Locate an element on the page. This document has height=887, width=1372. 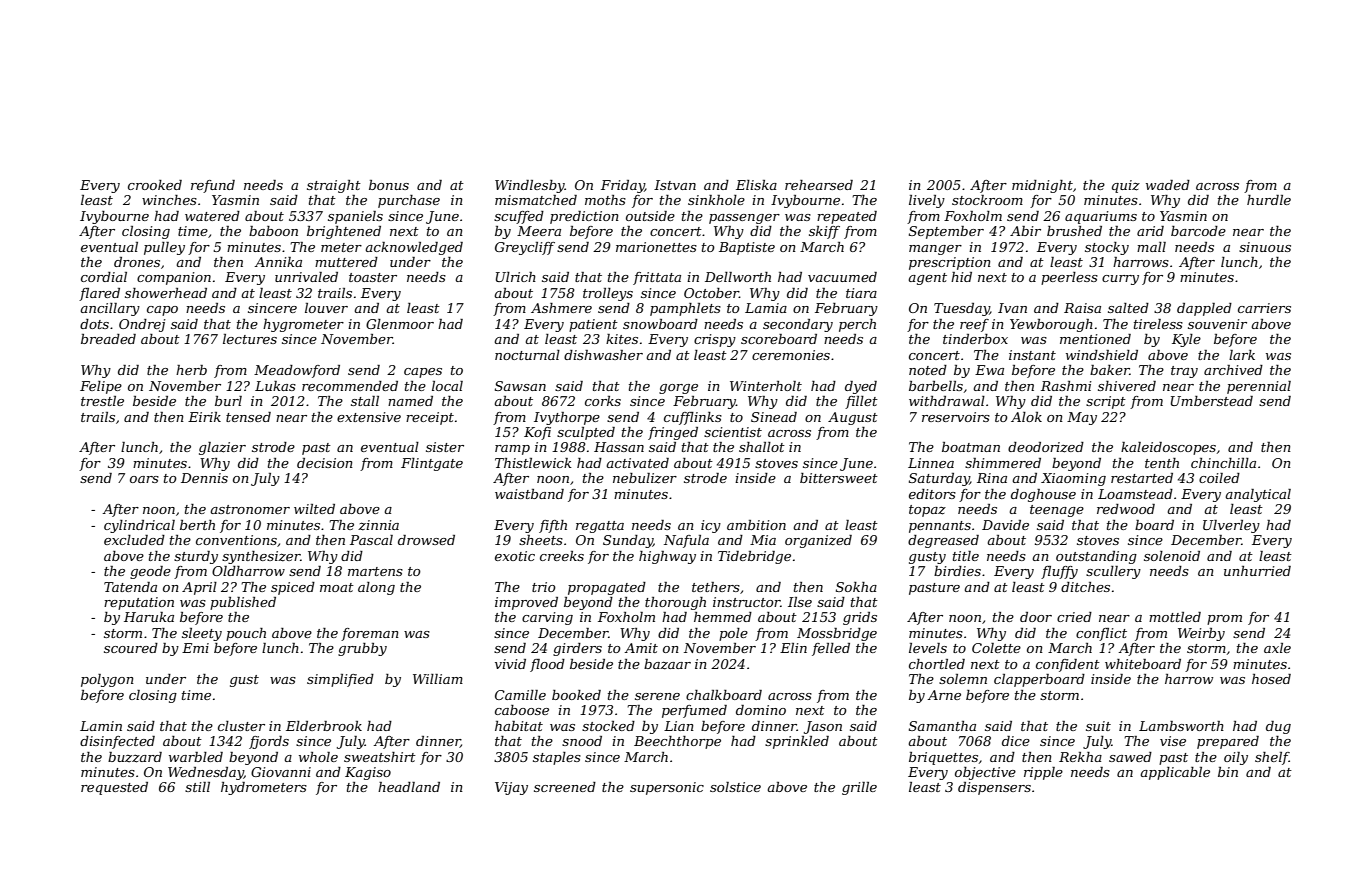
booked is located at coordinates (576, 695).
